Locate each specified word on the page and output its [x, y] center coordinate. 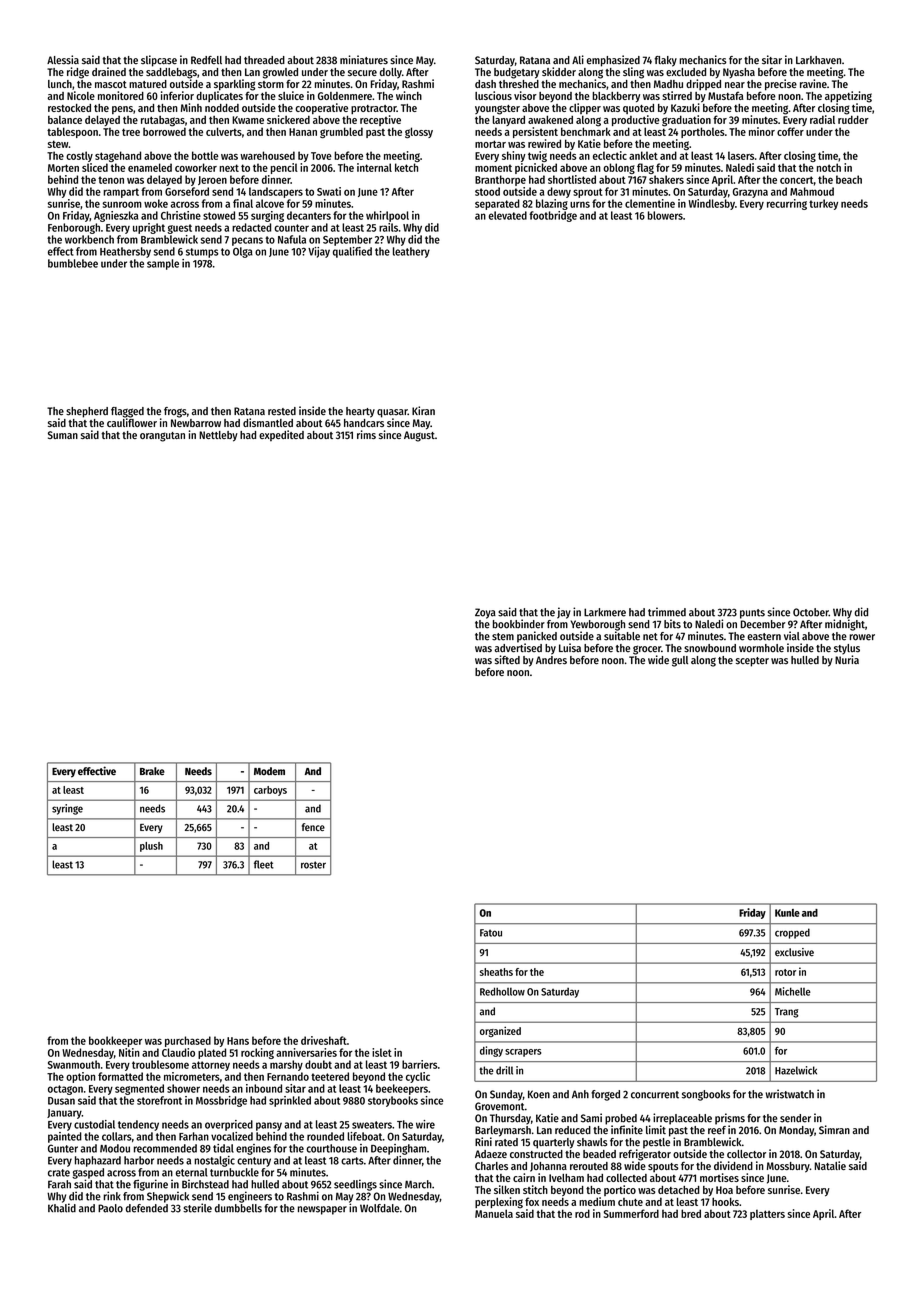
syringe [67, 809]
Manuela [494, 1213]
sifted [507, 660]
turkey [823, 204]
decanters [309, 215]
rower [862, 637]
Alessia [63, 60]
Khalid [62, 1208]
